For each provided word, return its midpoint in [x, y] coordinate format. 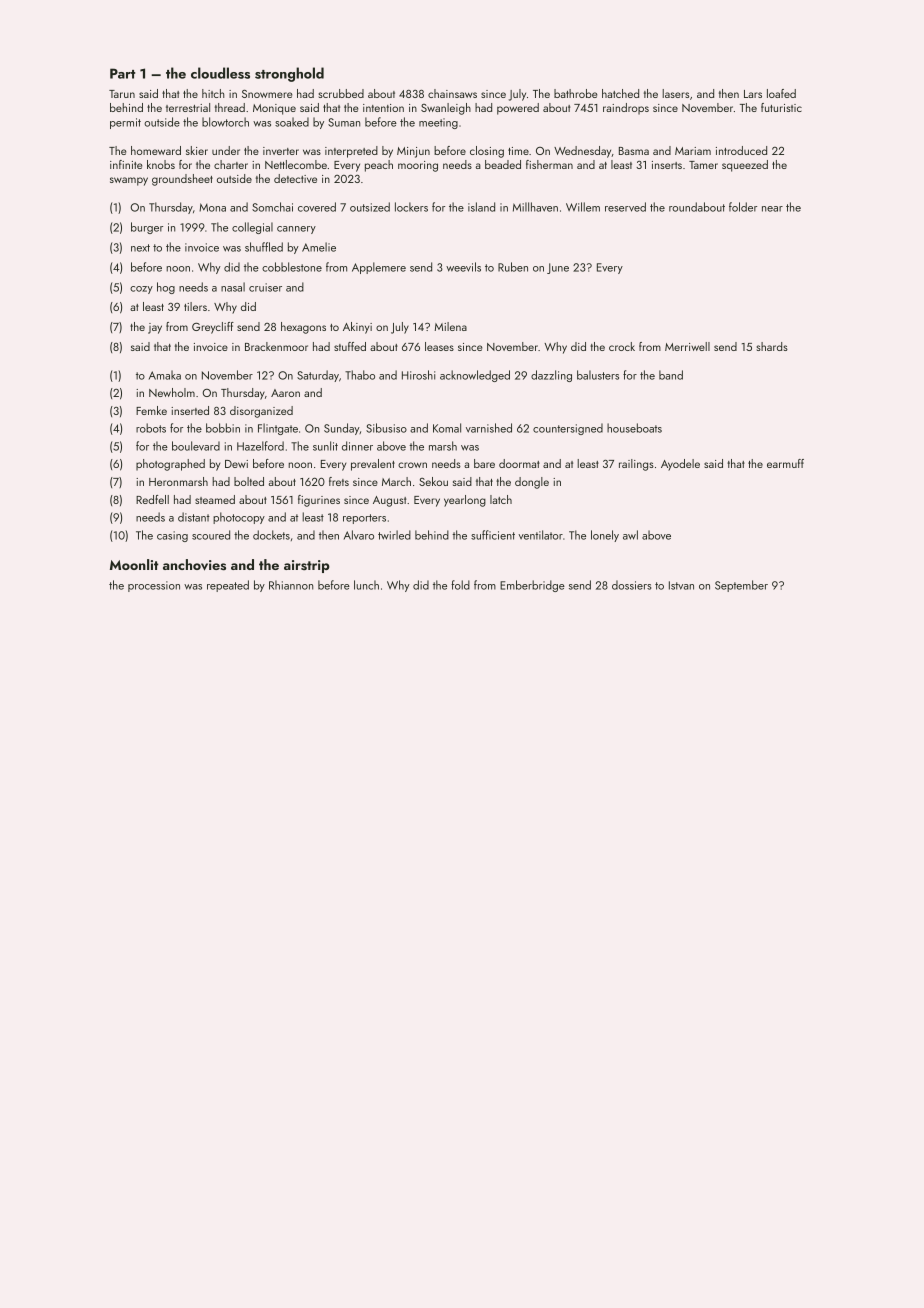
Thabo [360, 375]
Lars [753, 94]
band [671, 375]
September [741, 586]
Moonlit [134, 564]
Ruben [513, 267]
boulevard [196, 446]
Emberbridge [532, 586]
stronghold [289, 74]
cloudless [220, 73]
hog [166, 288]
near [772, 209]
